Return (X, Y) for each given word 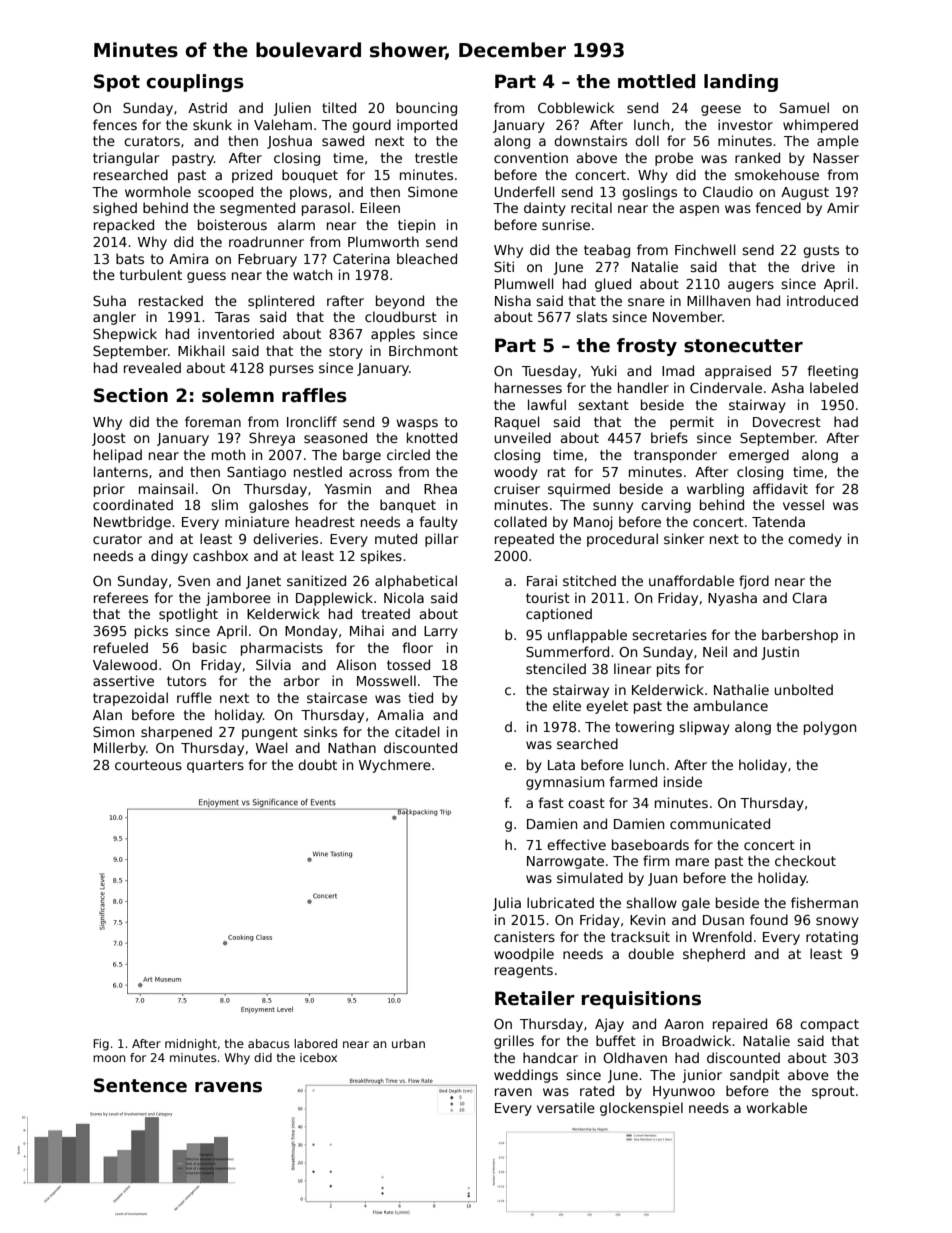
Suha (109, 300)
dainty (545, 209)
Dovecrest (787, 422)
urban (408, 1043)
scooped (225, 193)
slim (224, 504)
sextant (603, 405)
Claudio (728, 191)
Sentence (140, 1085)
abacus (269, 1043)
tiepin (416, 226)
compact (829, 1025)
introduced (822, 300)
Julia (507, 904)
